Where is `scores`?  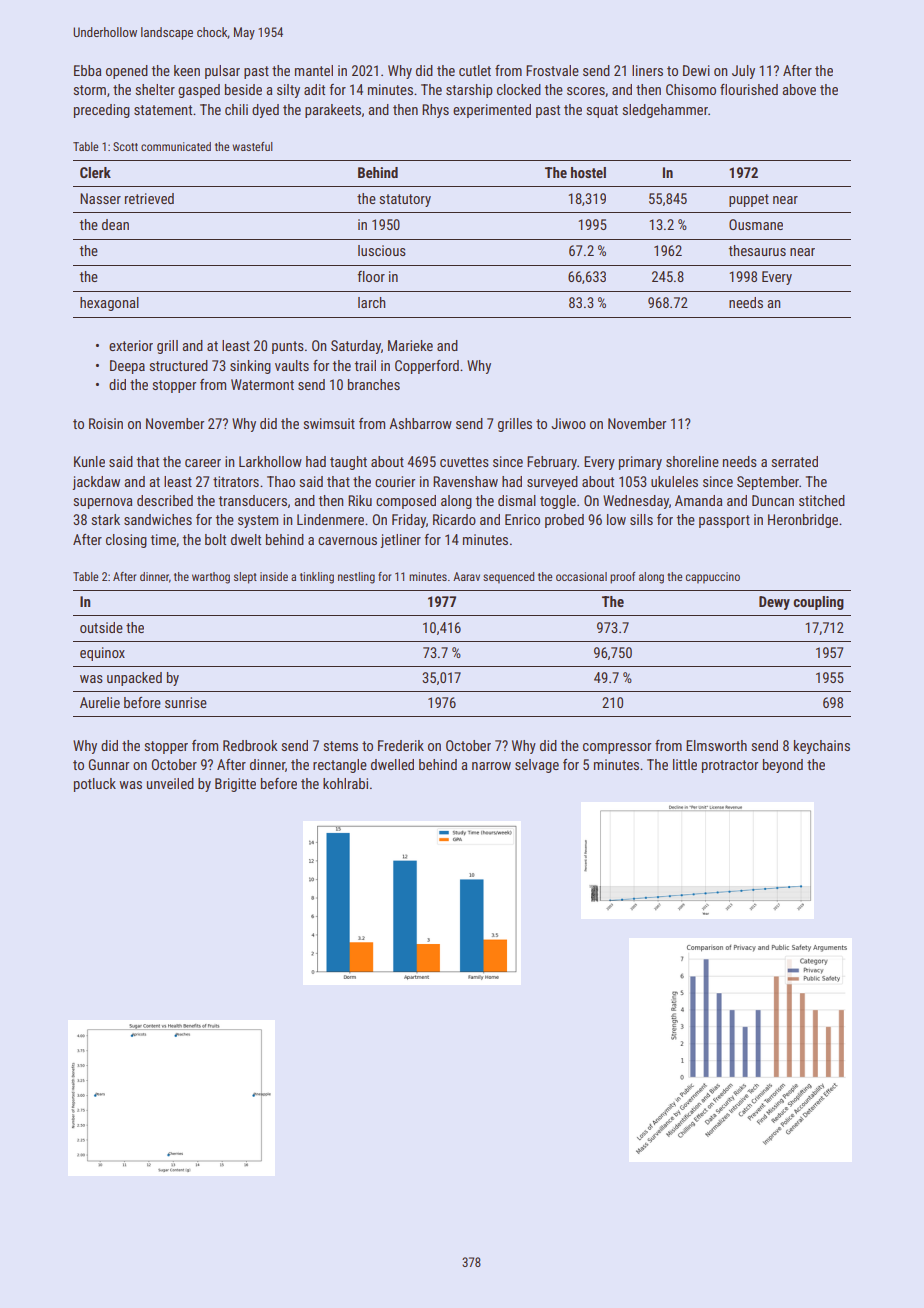
scores is located at coordinates (586, 91).
